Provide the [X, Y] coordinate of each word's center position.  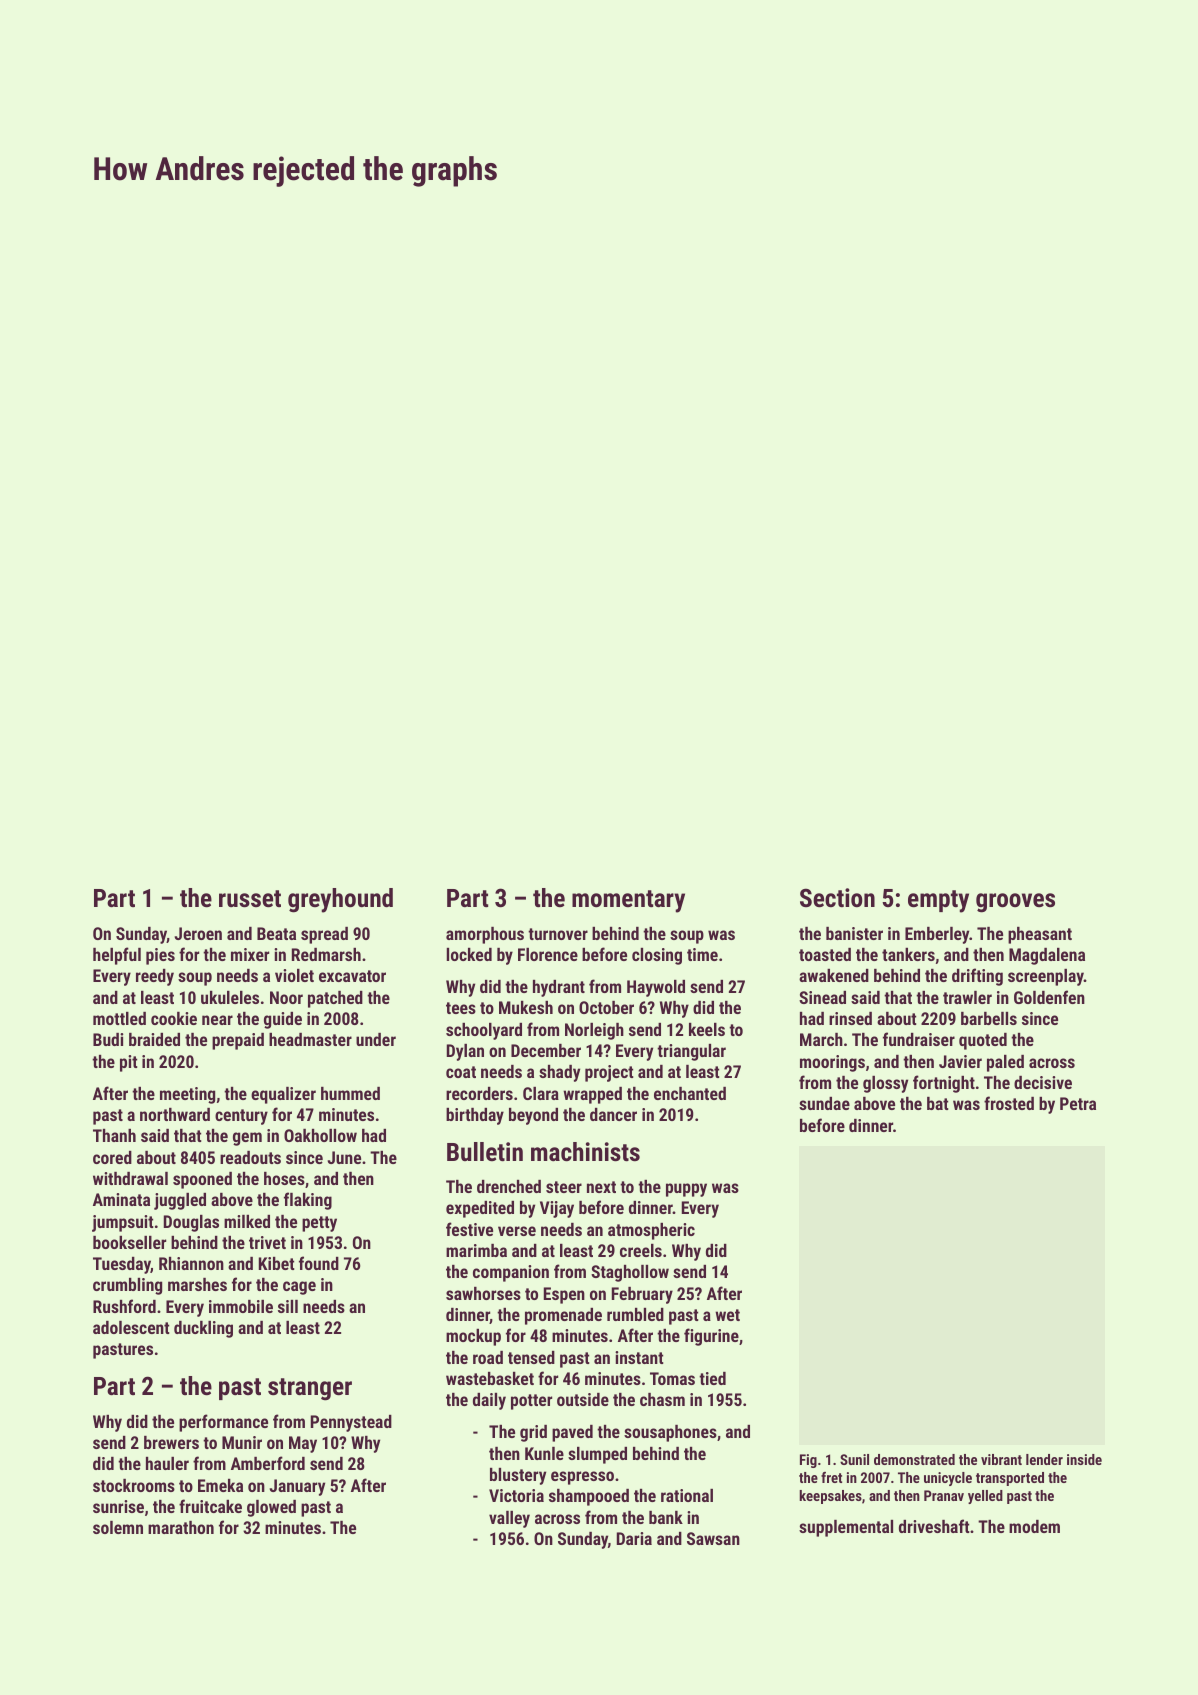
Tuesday [122, 1265]
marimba [476, 1250]
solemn [118, 1527]
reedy [155, 977]
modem [1034, 1526]
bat [937, 1103]
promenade [563, 1316]
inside [1084, 1459]
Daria [634, 1538]
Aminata [121, 1199]
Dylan [465, 1052]
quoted [983, 1041]
